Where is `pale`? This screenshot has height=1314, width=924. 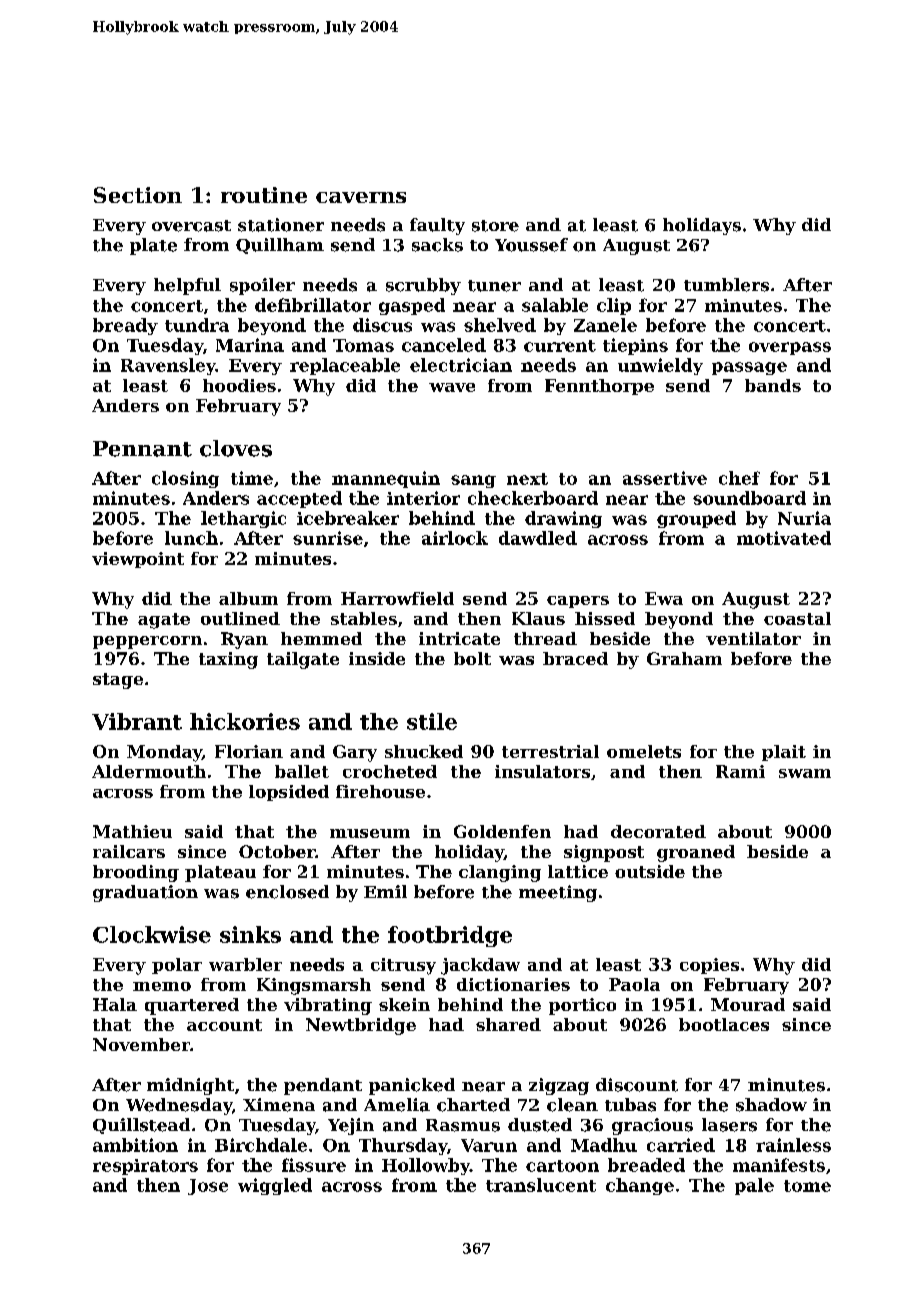 pale is located at coordinates (754, 1186).
